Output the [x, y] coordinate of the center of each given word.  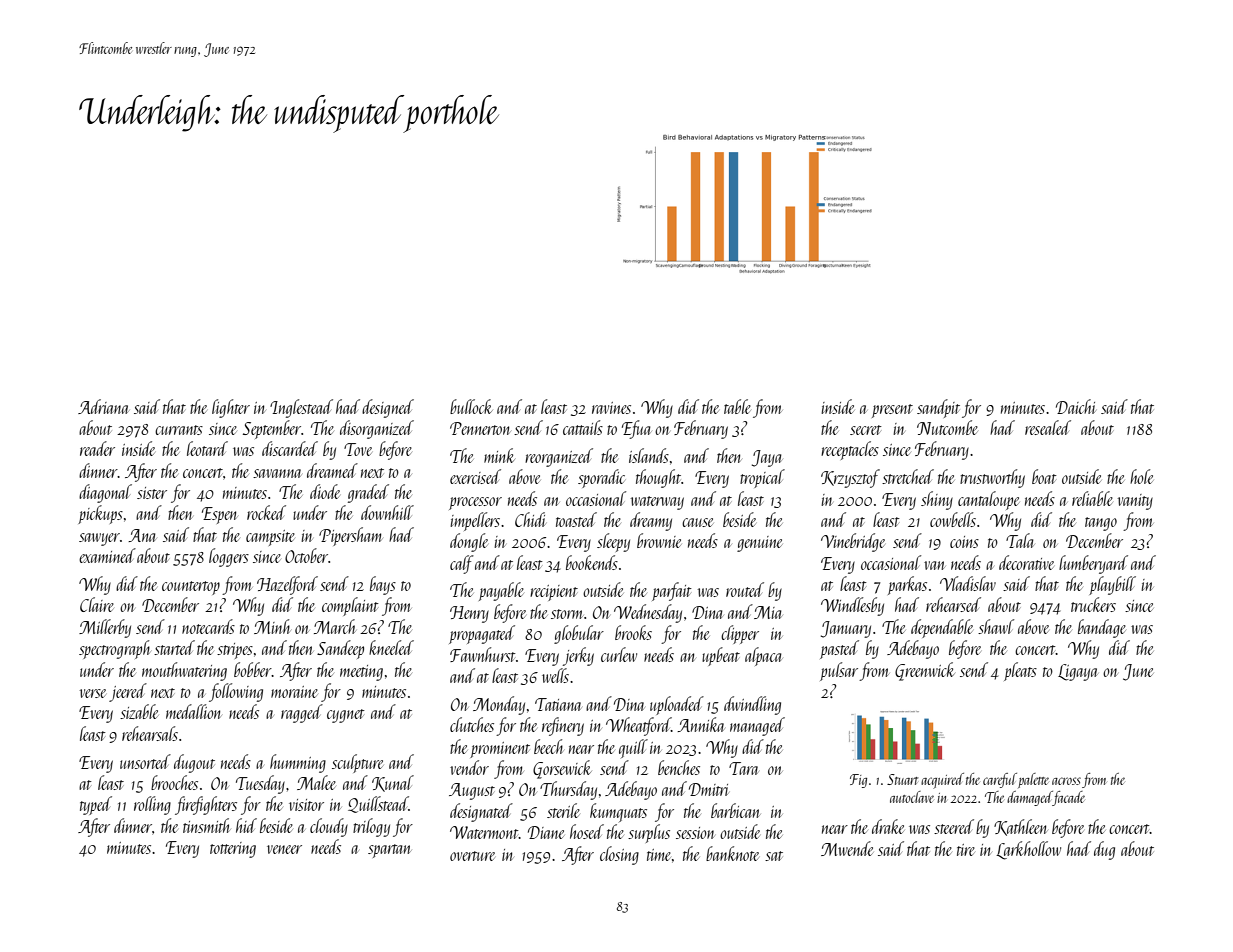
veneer [284, 849]
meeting [361, 673]
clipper [740, 634]
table [737, 406]
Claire [97, 604]
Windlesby [852, 606]
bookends [592, 562]
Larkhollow [1028, 850]
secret [866, 430]
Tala [1020, 540]
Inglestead [301, 408]
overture [472, 856]
